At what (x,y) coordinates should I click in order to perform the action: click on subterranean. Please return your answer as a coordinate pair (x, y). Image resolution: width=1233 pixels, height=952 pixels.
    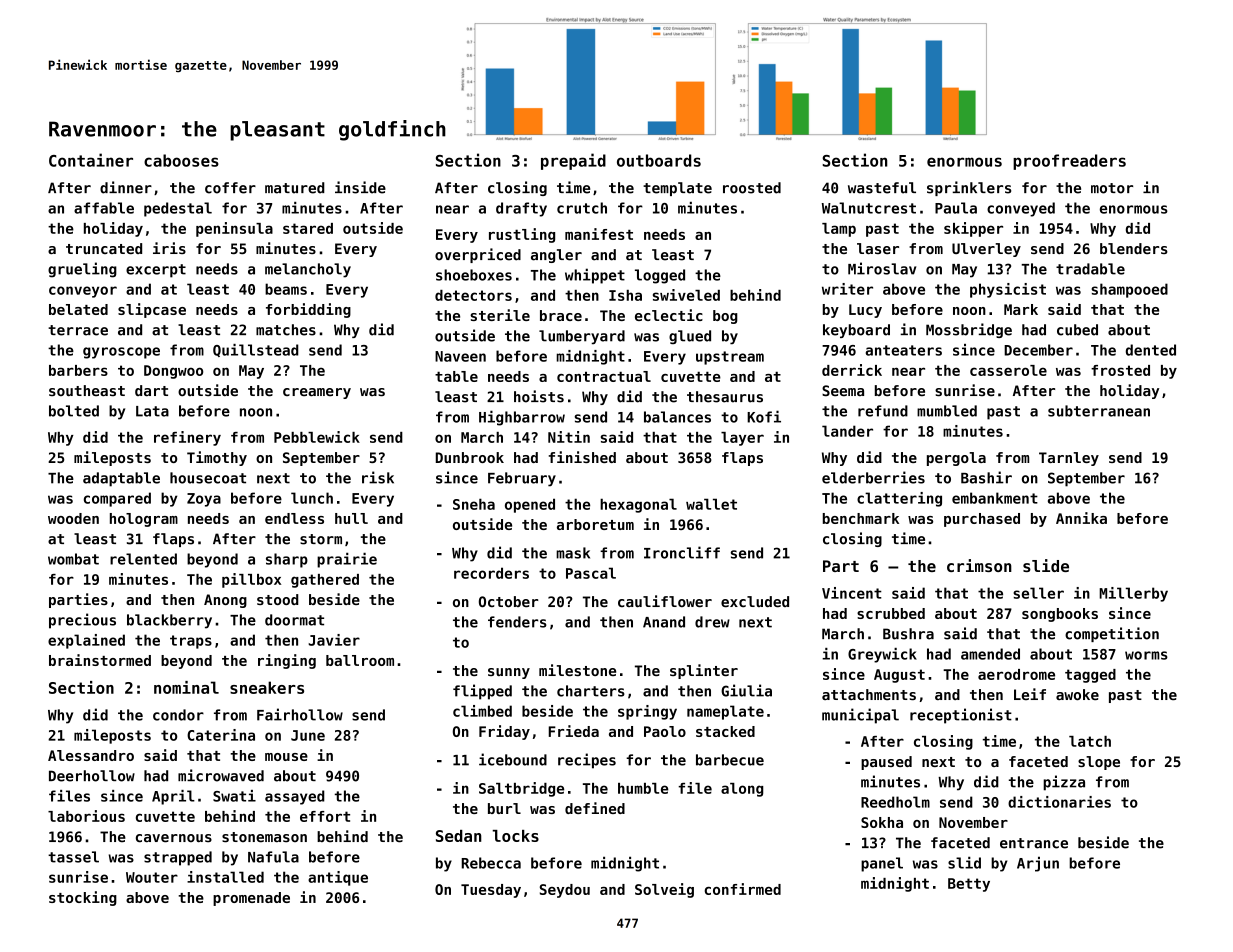
    Looking at the image, I should click on (1099, 411).
